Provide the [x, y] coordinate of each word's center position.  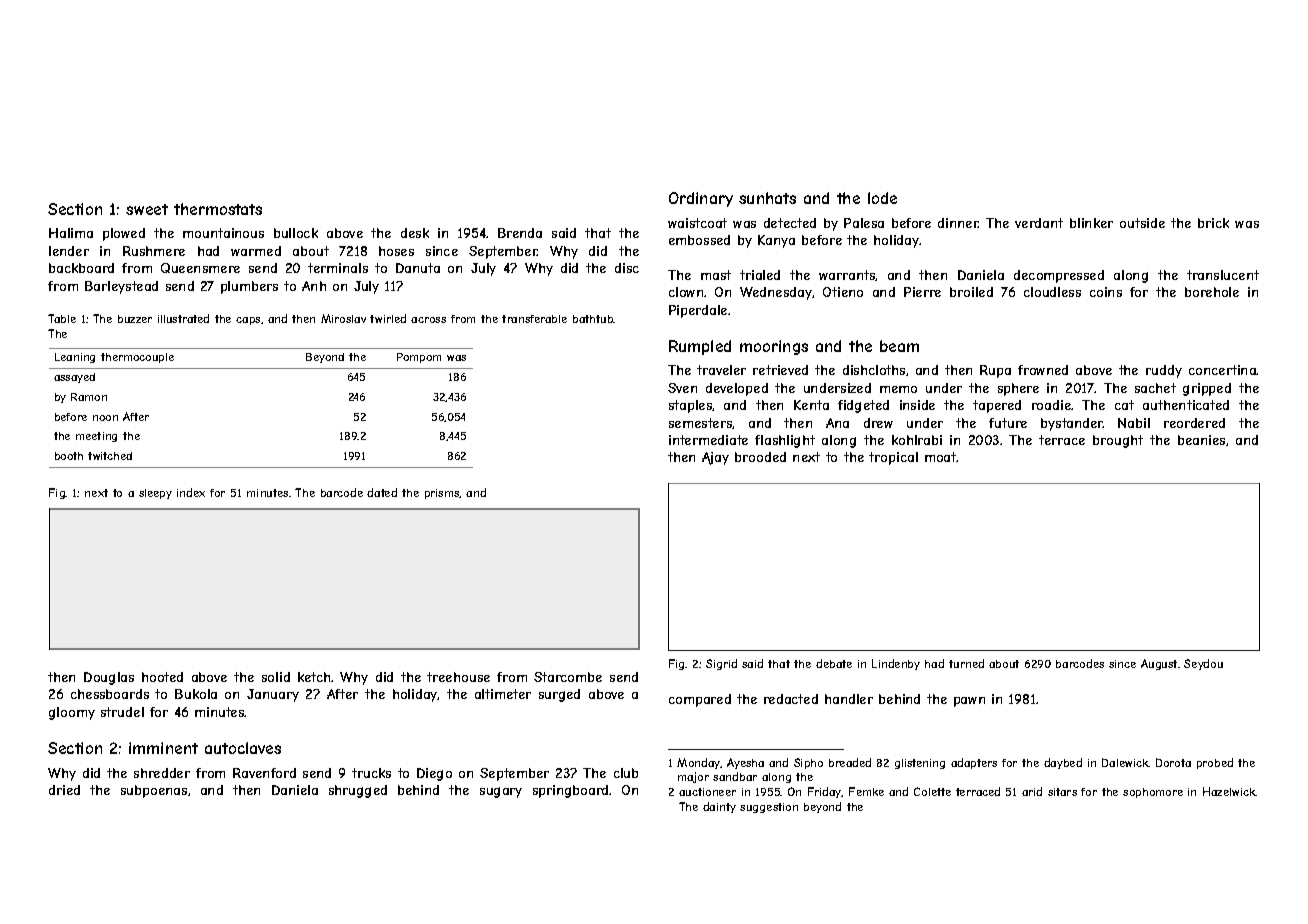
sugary [501, 792]
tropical [893, 458]
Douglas [109, 678]
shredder [162, 773]
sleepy [155, 494]
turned [966, 663]
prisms [442, 494]
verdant [1039, 223]
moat [941, 457]
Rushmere [154, 251]
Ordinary [701, 199]
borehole [1212, 292]
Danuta [418, 268]
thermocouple [137, 358]
